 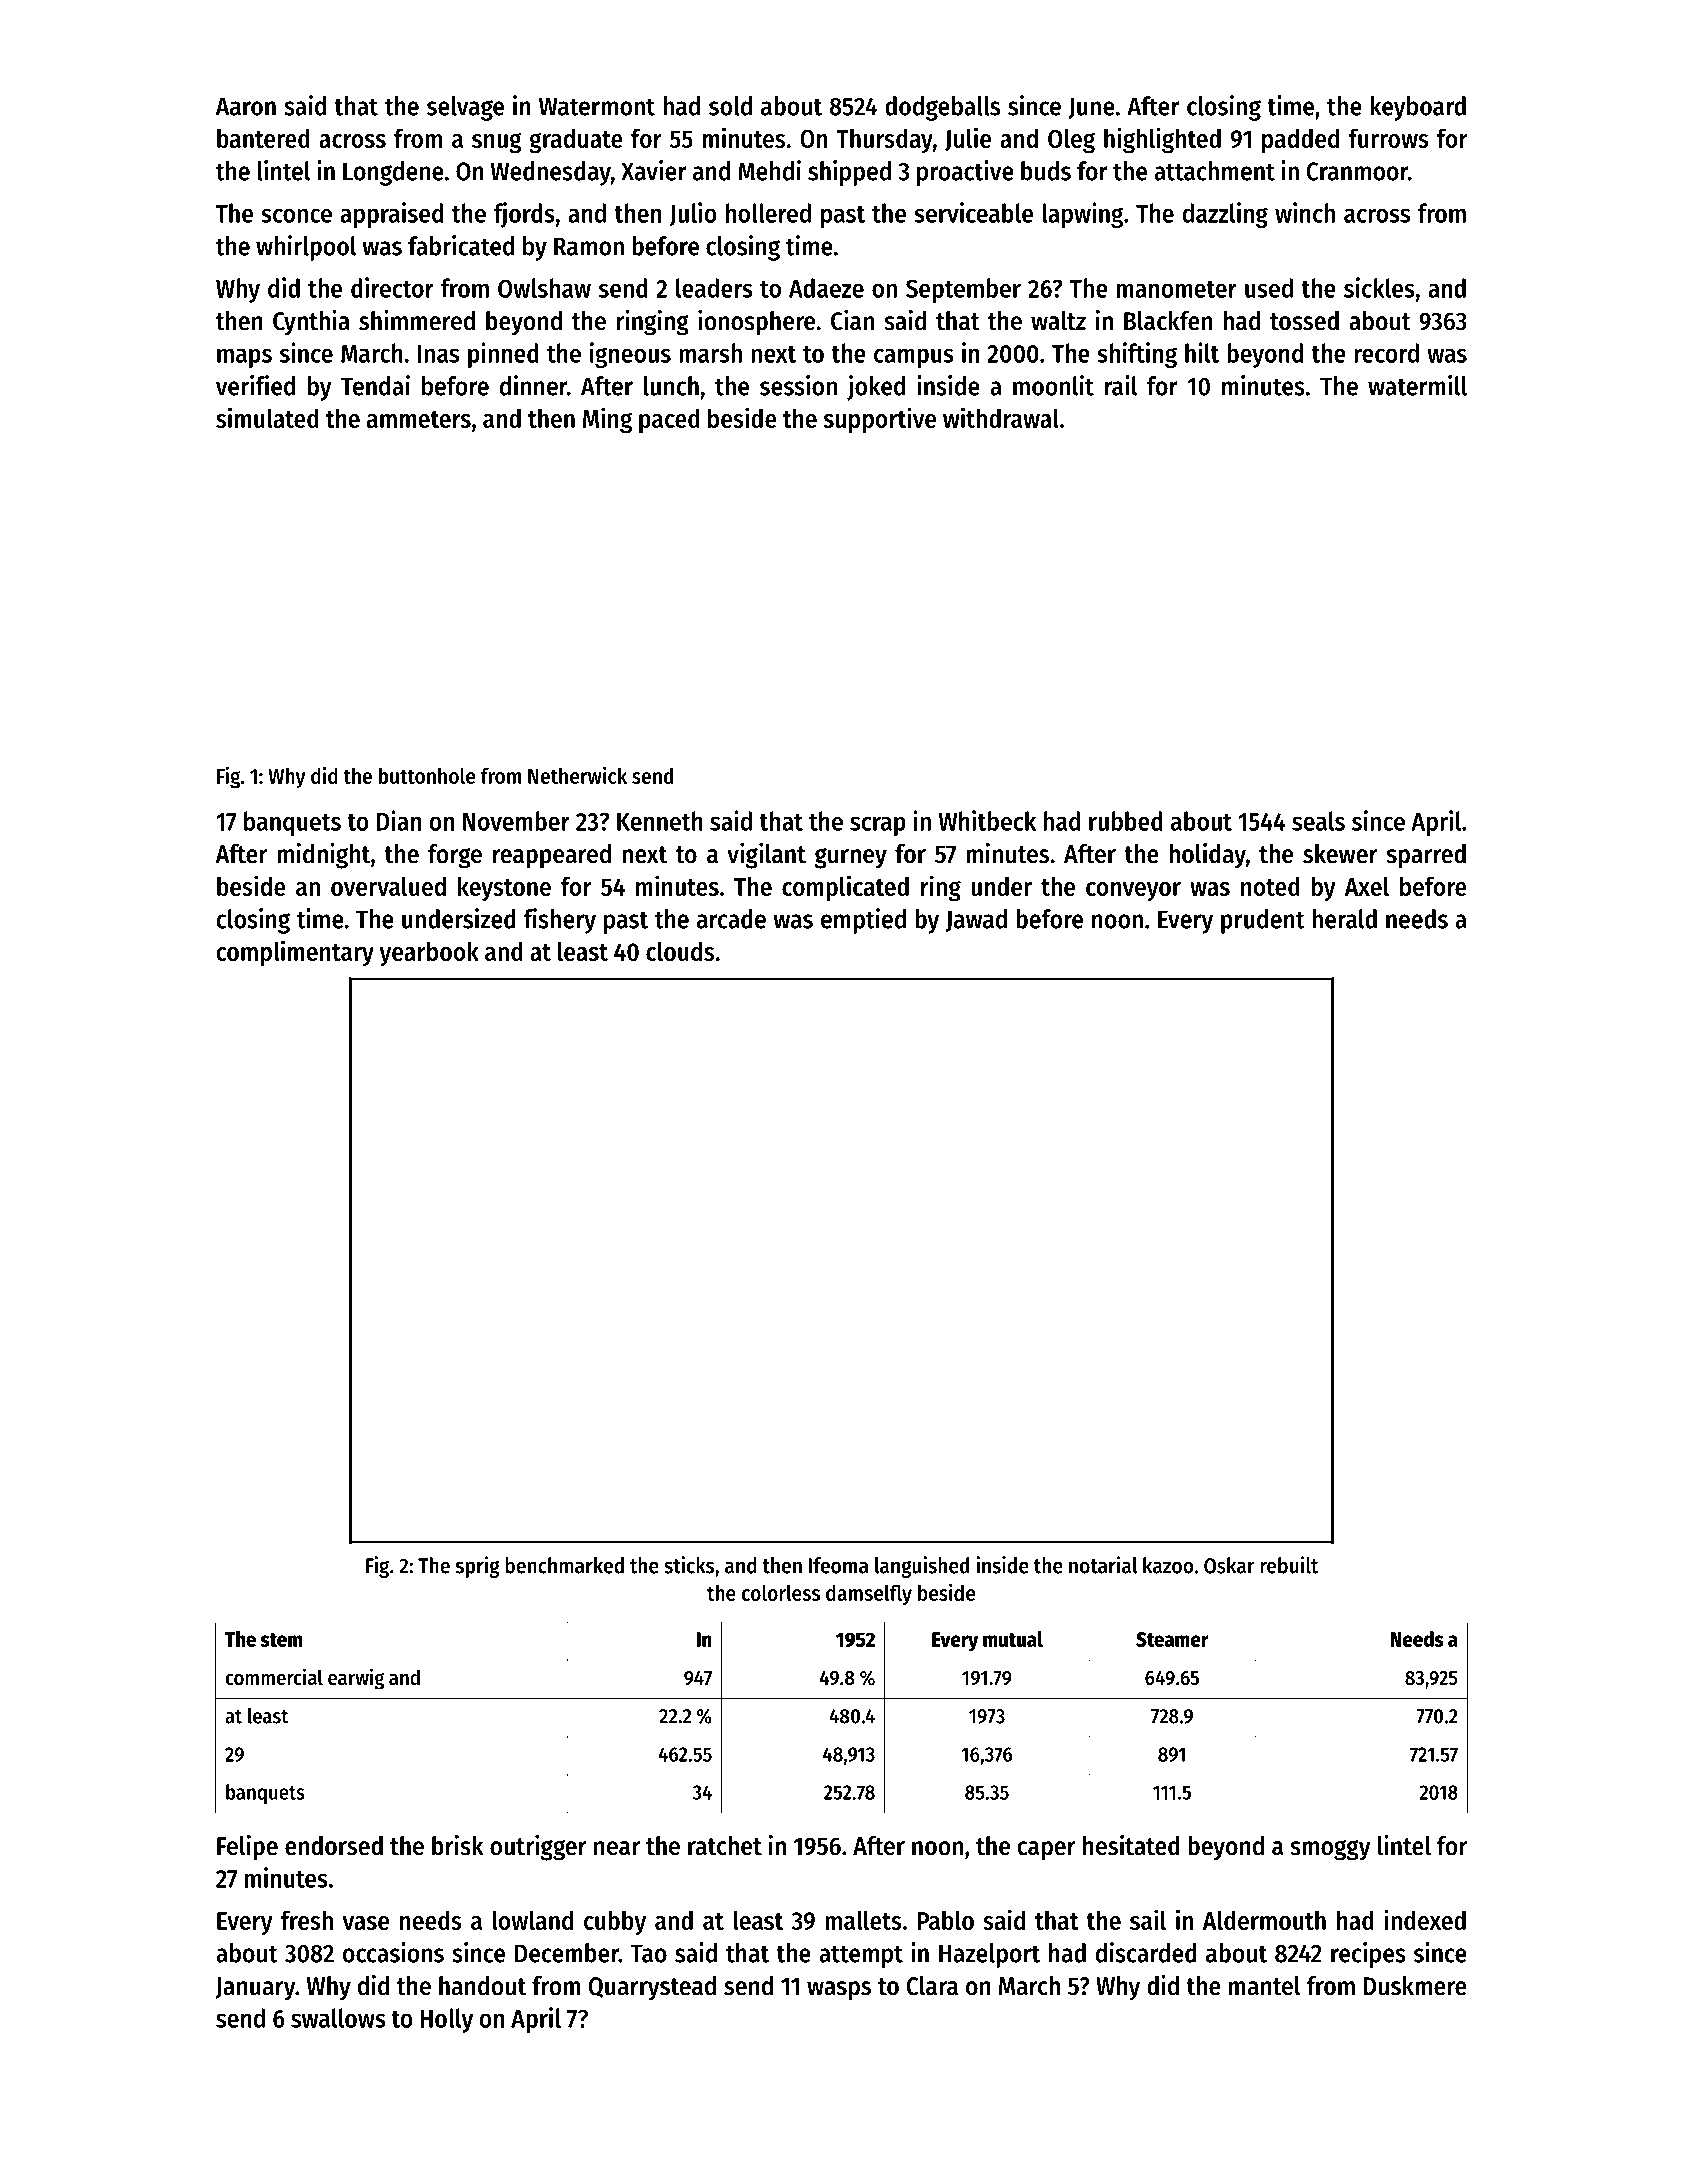 I want to click on complimentary, so click(x=295, y=953).
